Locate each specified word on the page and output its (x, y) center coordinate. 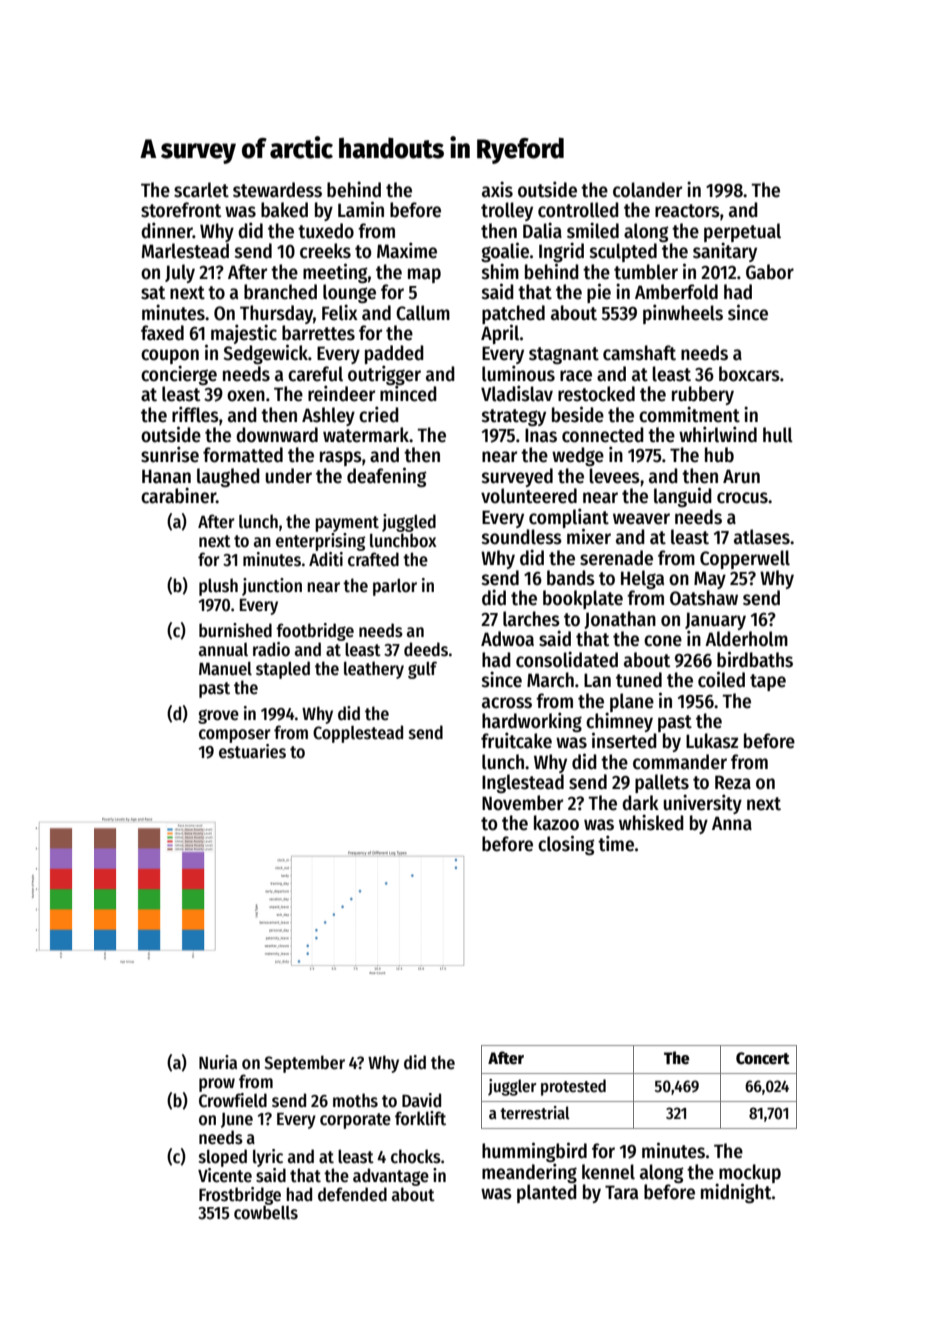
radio (271, 649)
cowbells (266, 1212)
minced (408, 393)
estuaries (252, 751)
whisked (651, 822)
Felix (340, 312)
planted (547, 1193)
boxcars (749, 374)
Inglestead (523, 783)
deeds (426, 649)
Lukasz (712, 741)
